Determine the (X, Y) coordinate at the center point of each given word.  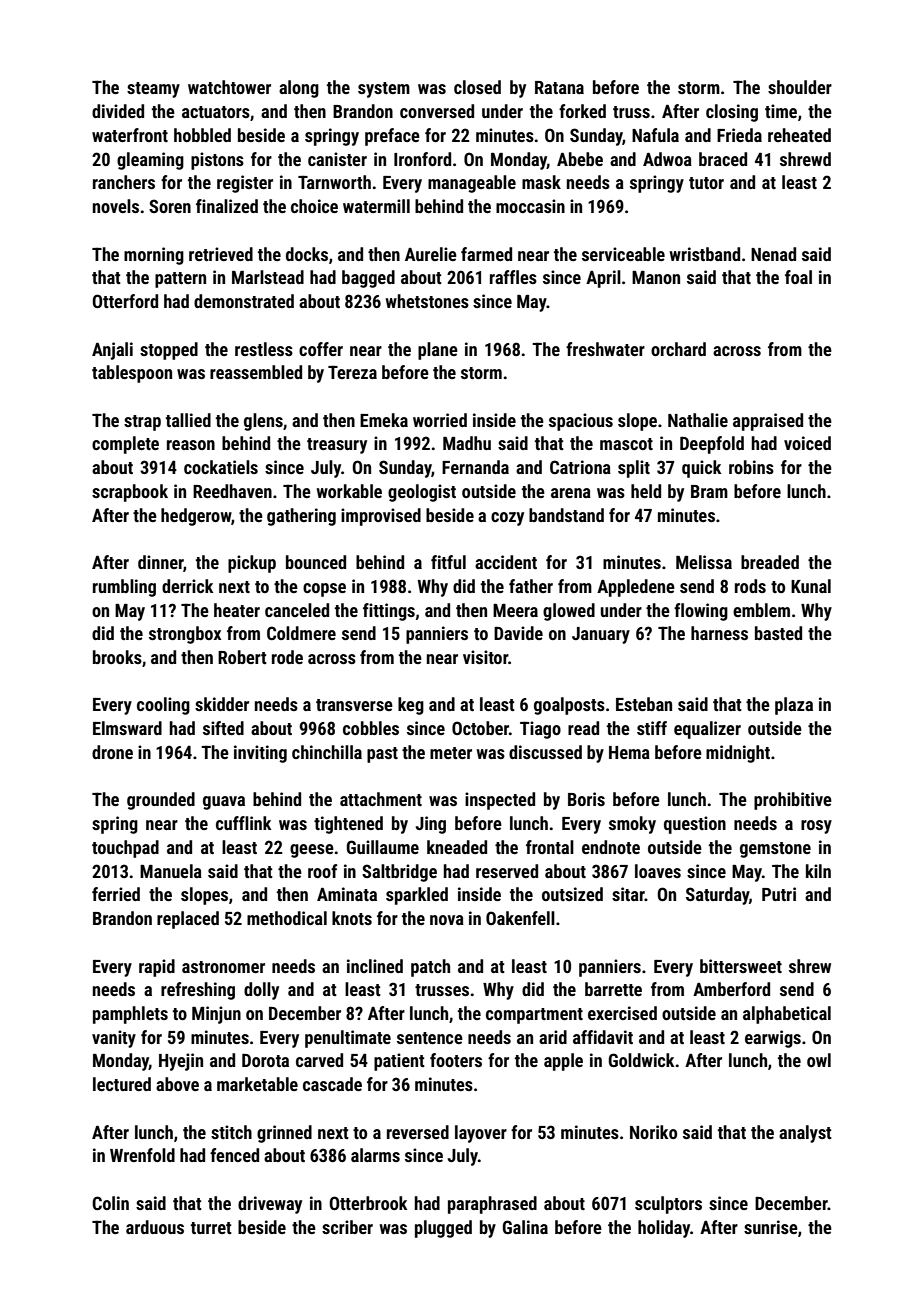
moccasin (530, 206)
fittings (389, 612)
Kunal (811, 586)
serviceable (623, 254)
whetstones (427, 301)
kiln (818, 871)
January (601, 635)
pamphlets (130, 1015)
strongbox (185, 635)
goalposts (569, 706)
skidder (222, 704)
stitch (231, 1132)
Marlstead (268, 277)
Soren (170, 206)
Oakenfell (520, 918)
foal (798, 277)
